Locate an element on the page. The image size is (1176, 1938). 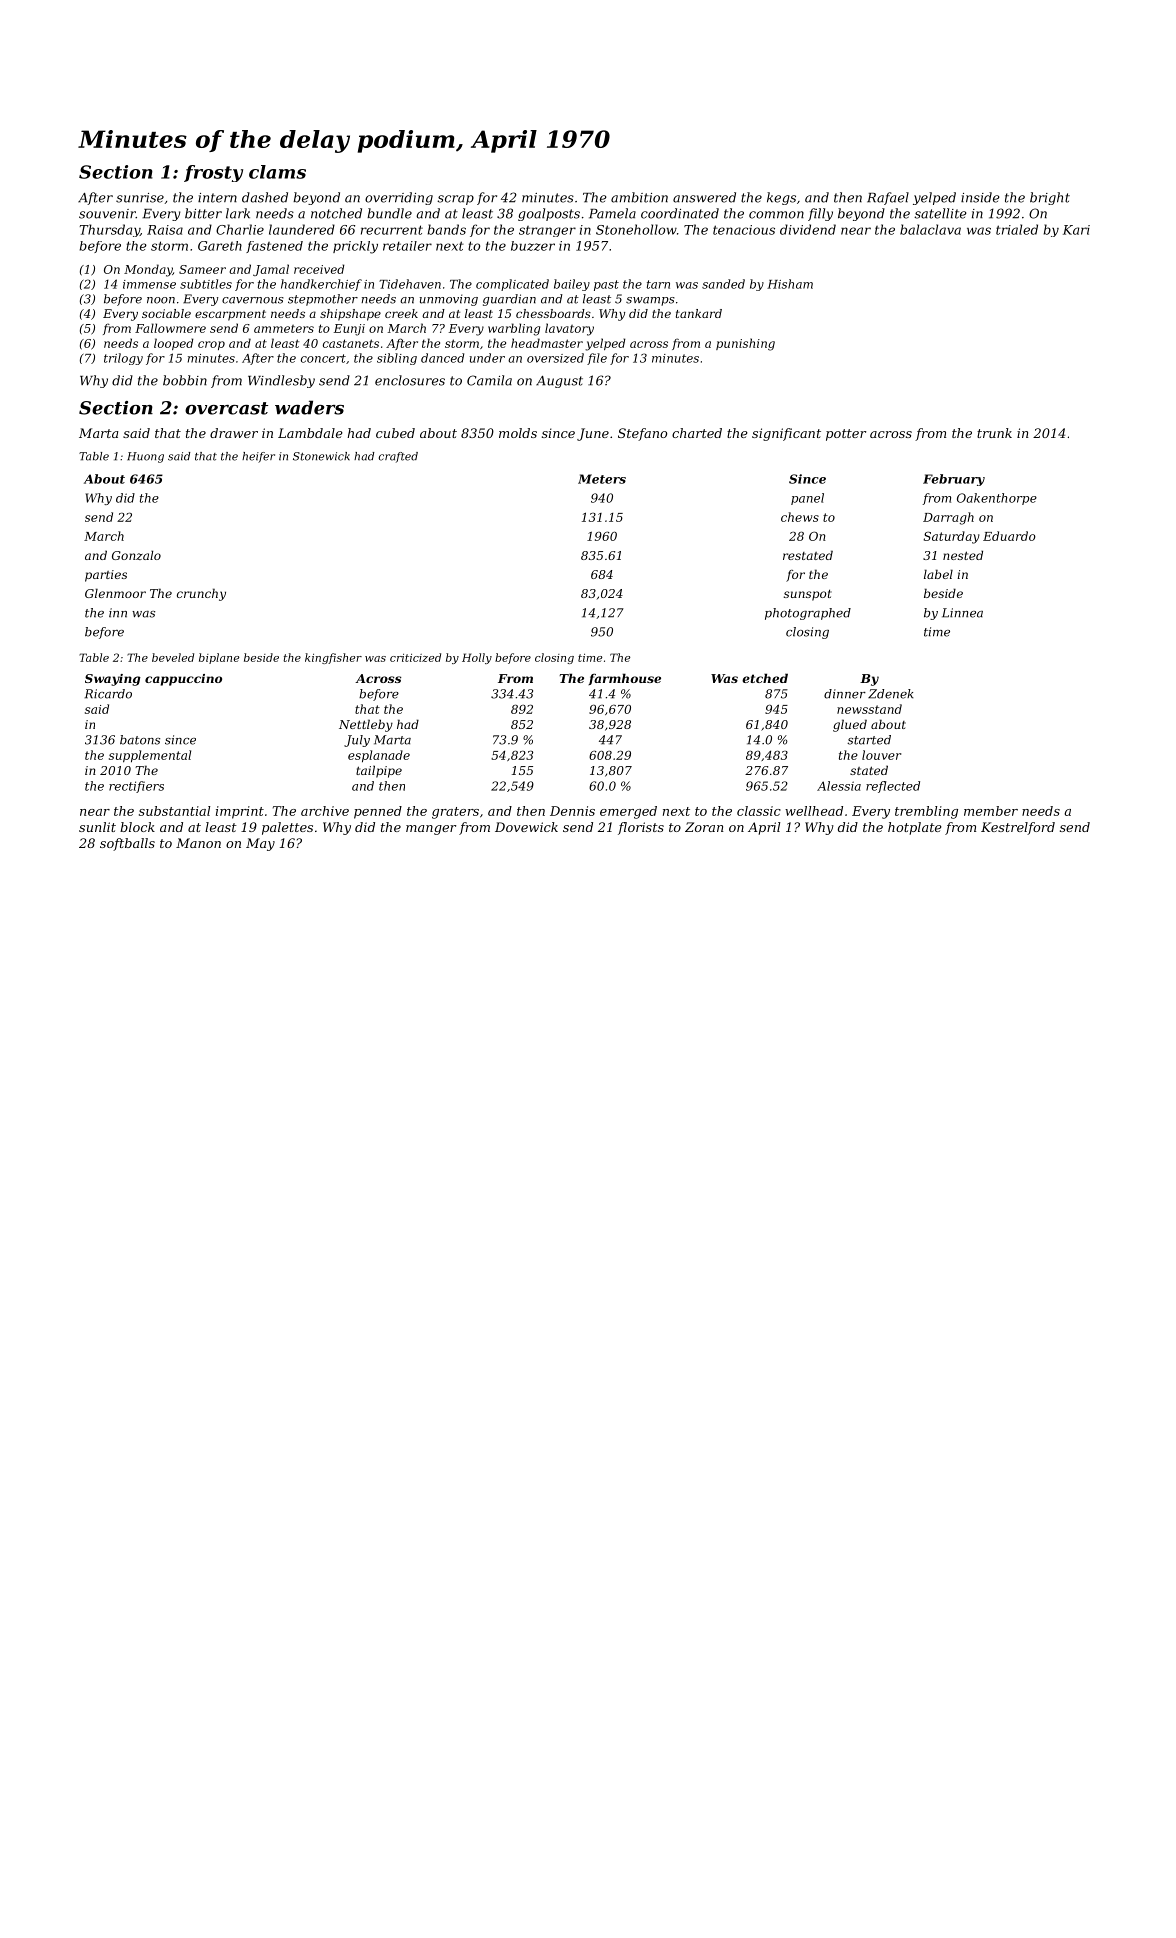
manger is located at coordinates (431, 830).
